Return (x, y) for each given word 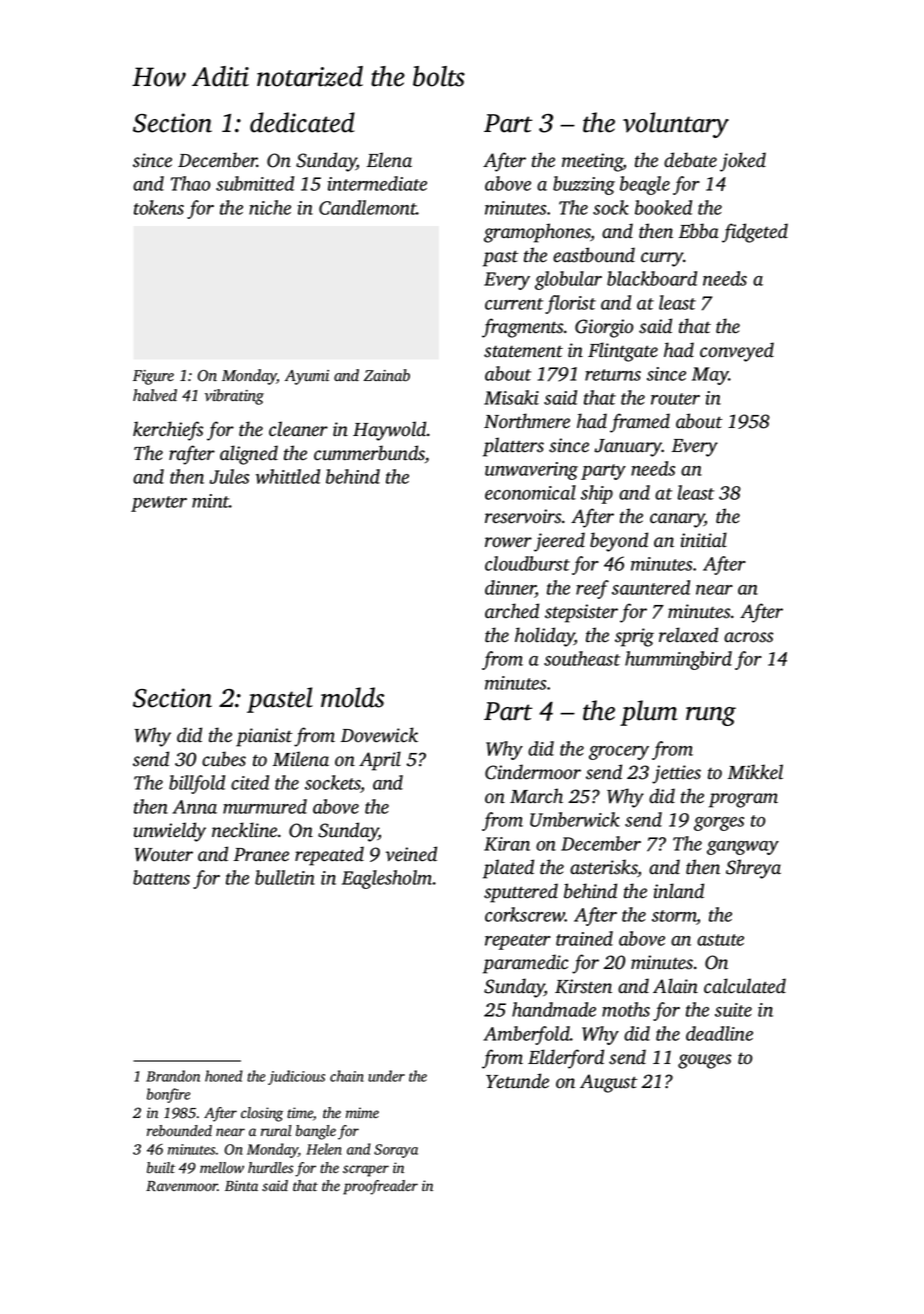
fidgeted (755, 233)
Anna (194, 807)
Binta (241, 1185)
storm (674, 917)
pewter (159, 504)
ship (597, 494)
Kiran (507, 844)
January (628, 448)
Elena (389, 160)
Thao (190, 183)
